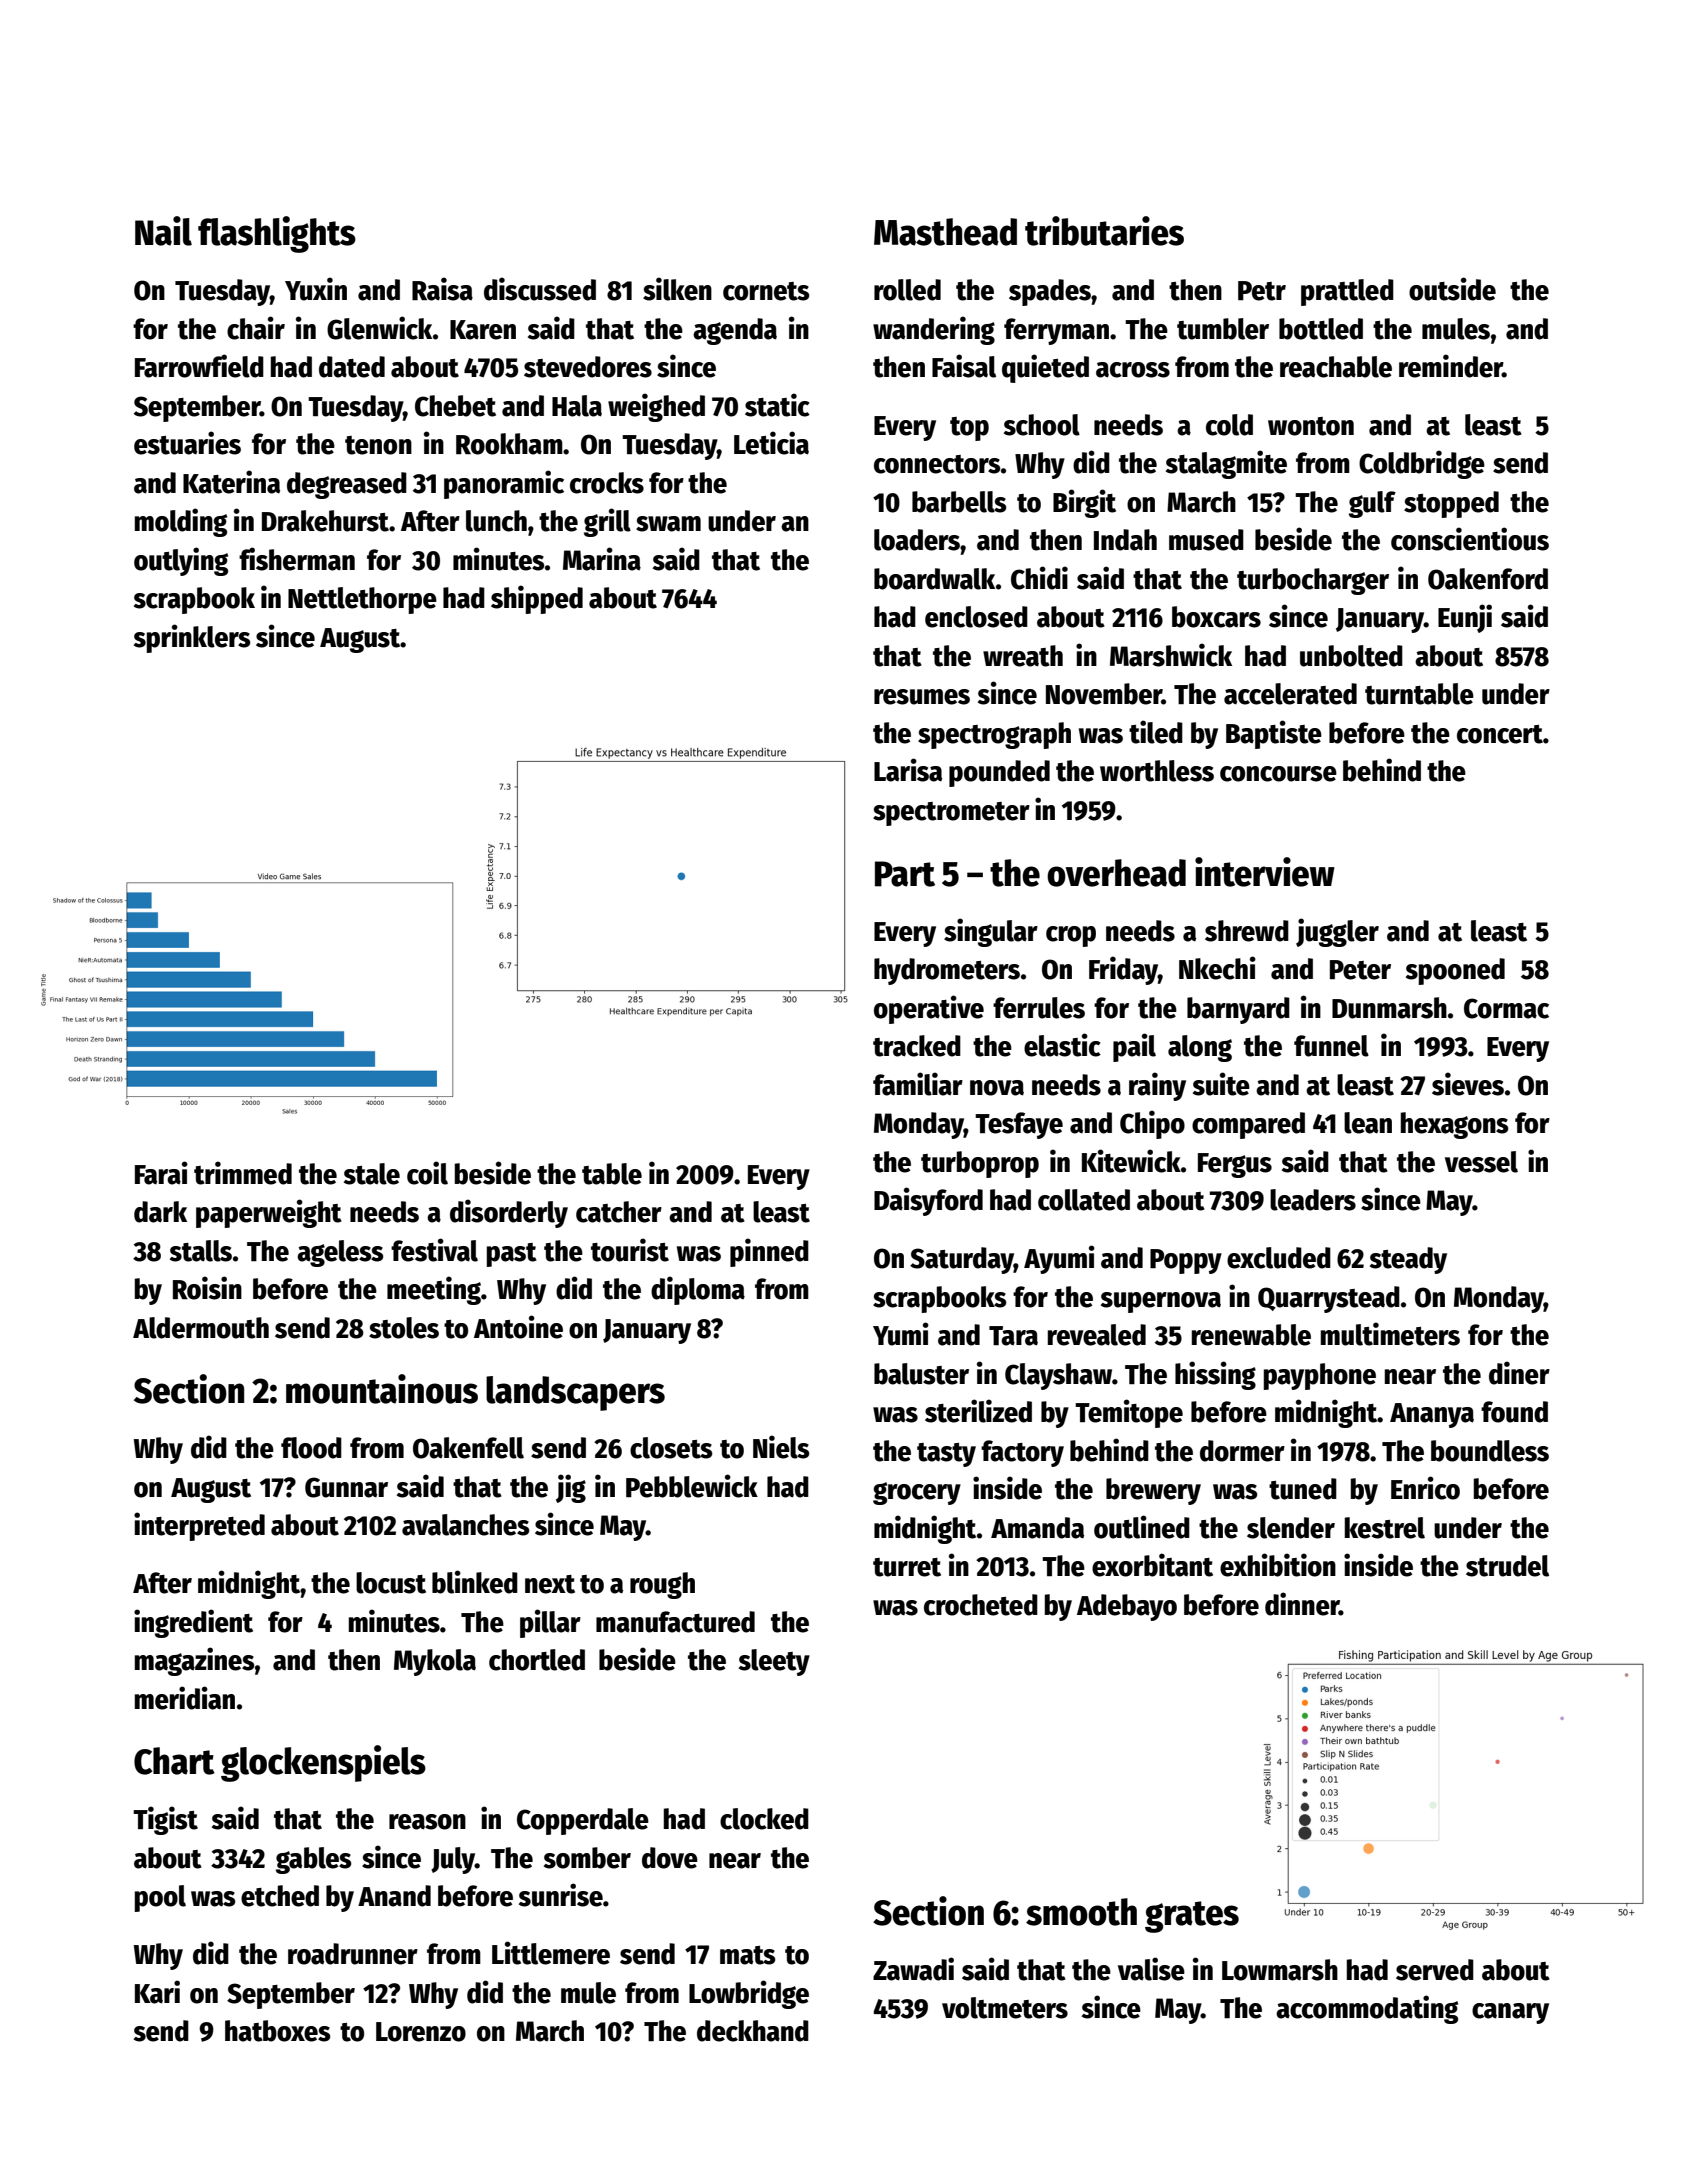 Image resolution: width=1683 pixels, height=2178 pixels. I want to click on crocheted, so click(981, 1605).
